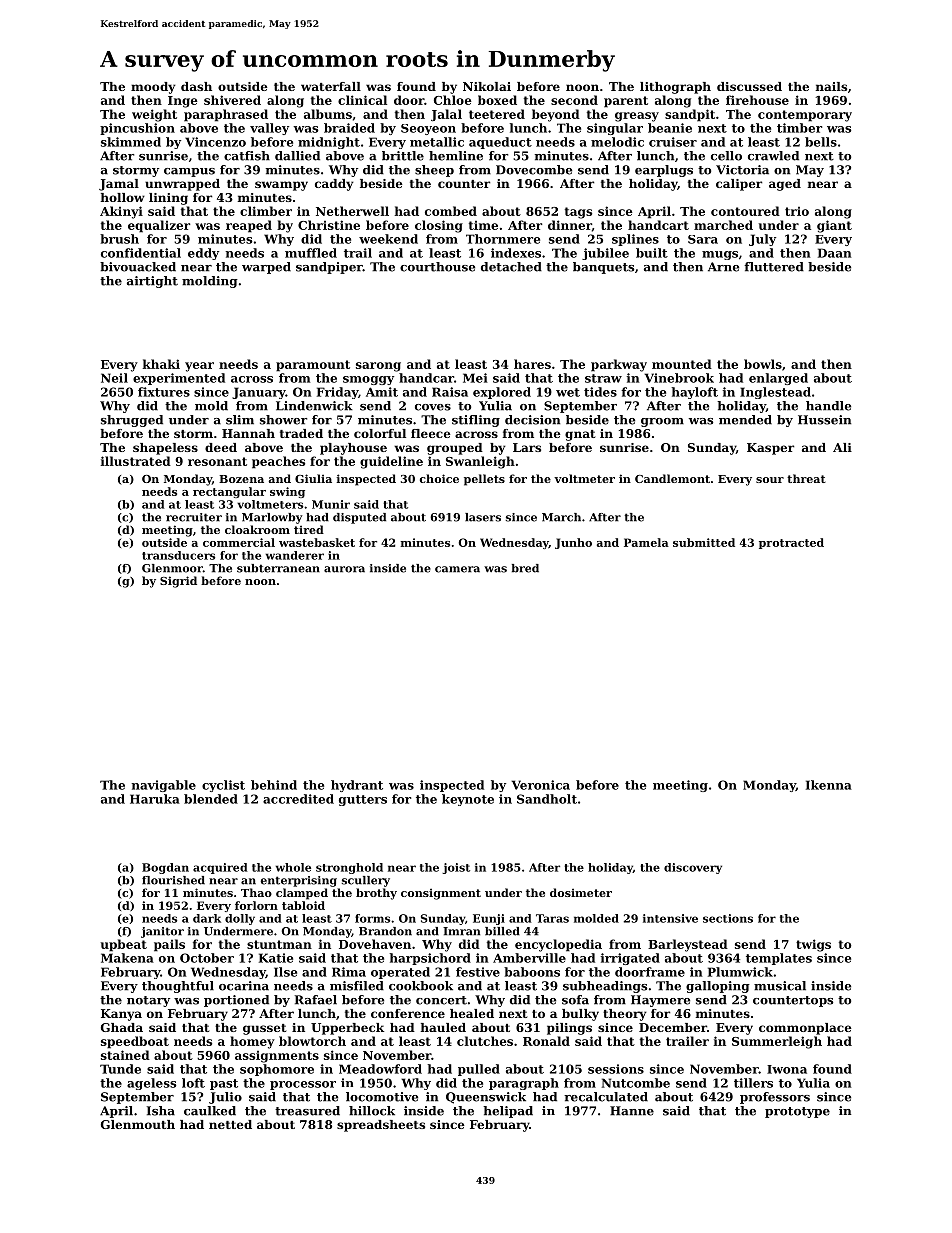 This document has height=1233, width=952. What do you see at coordinates (670, 918) in the document?
I see `intensive` at bounding box center [670, 918].
